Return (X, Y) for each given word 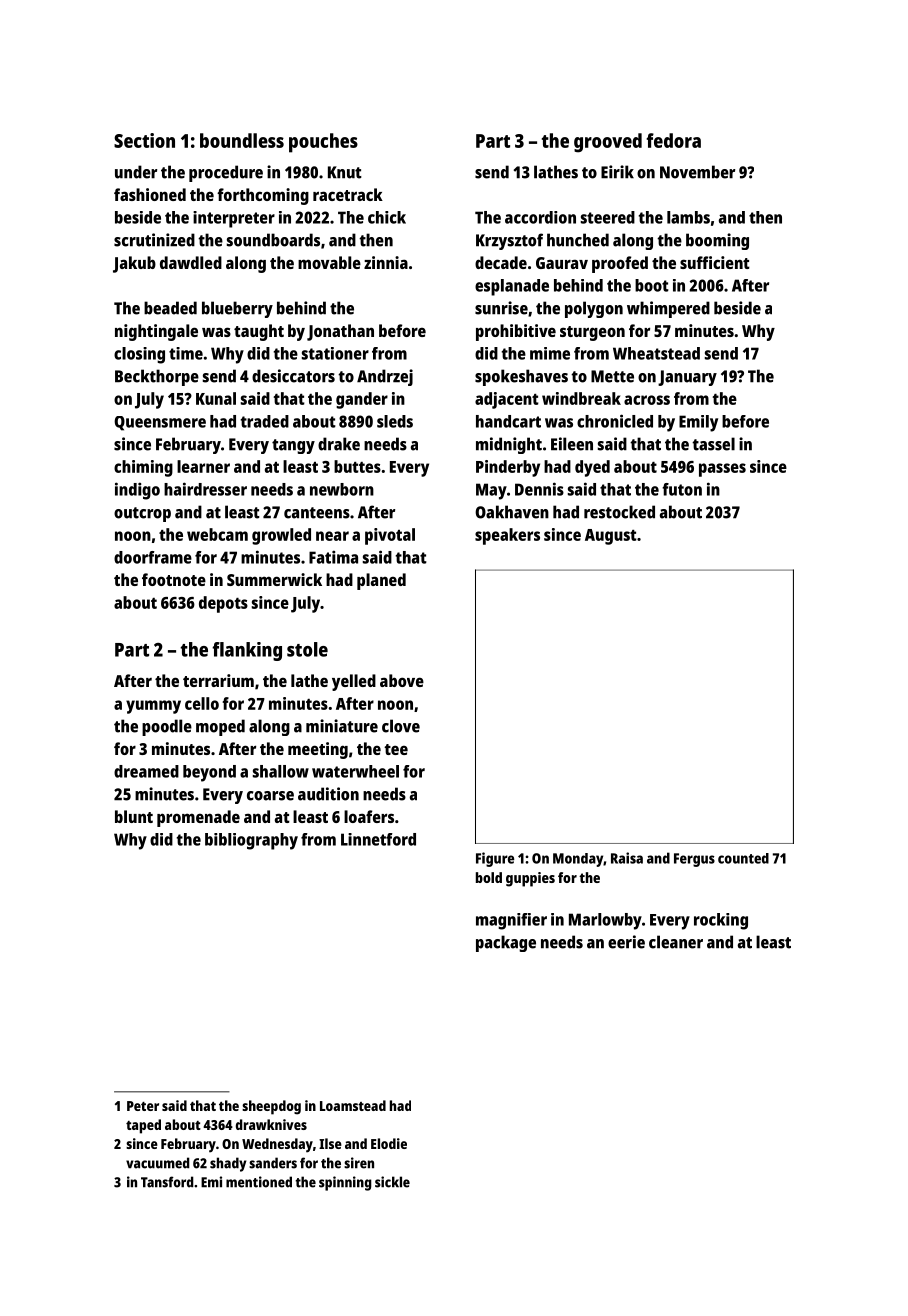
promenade (198, 818)
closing (139, 355)
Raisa (627, 858)
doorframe (153, 557)
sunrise (501, 308)
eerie (626, 942)
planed (381, 581)
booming (717, 241)
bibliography (251, 841)
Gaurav (562, 263)
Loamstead (353, 1105)
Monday (578, 860)
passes (722, 470)
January (687, 378)
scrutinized (154, 240)
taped (143, 1126)
